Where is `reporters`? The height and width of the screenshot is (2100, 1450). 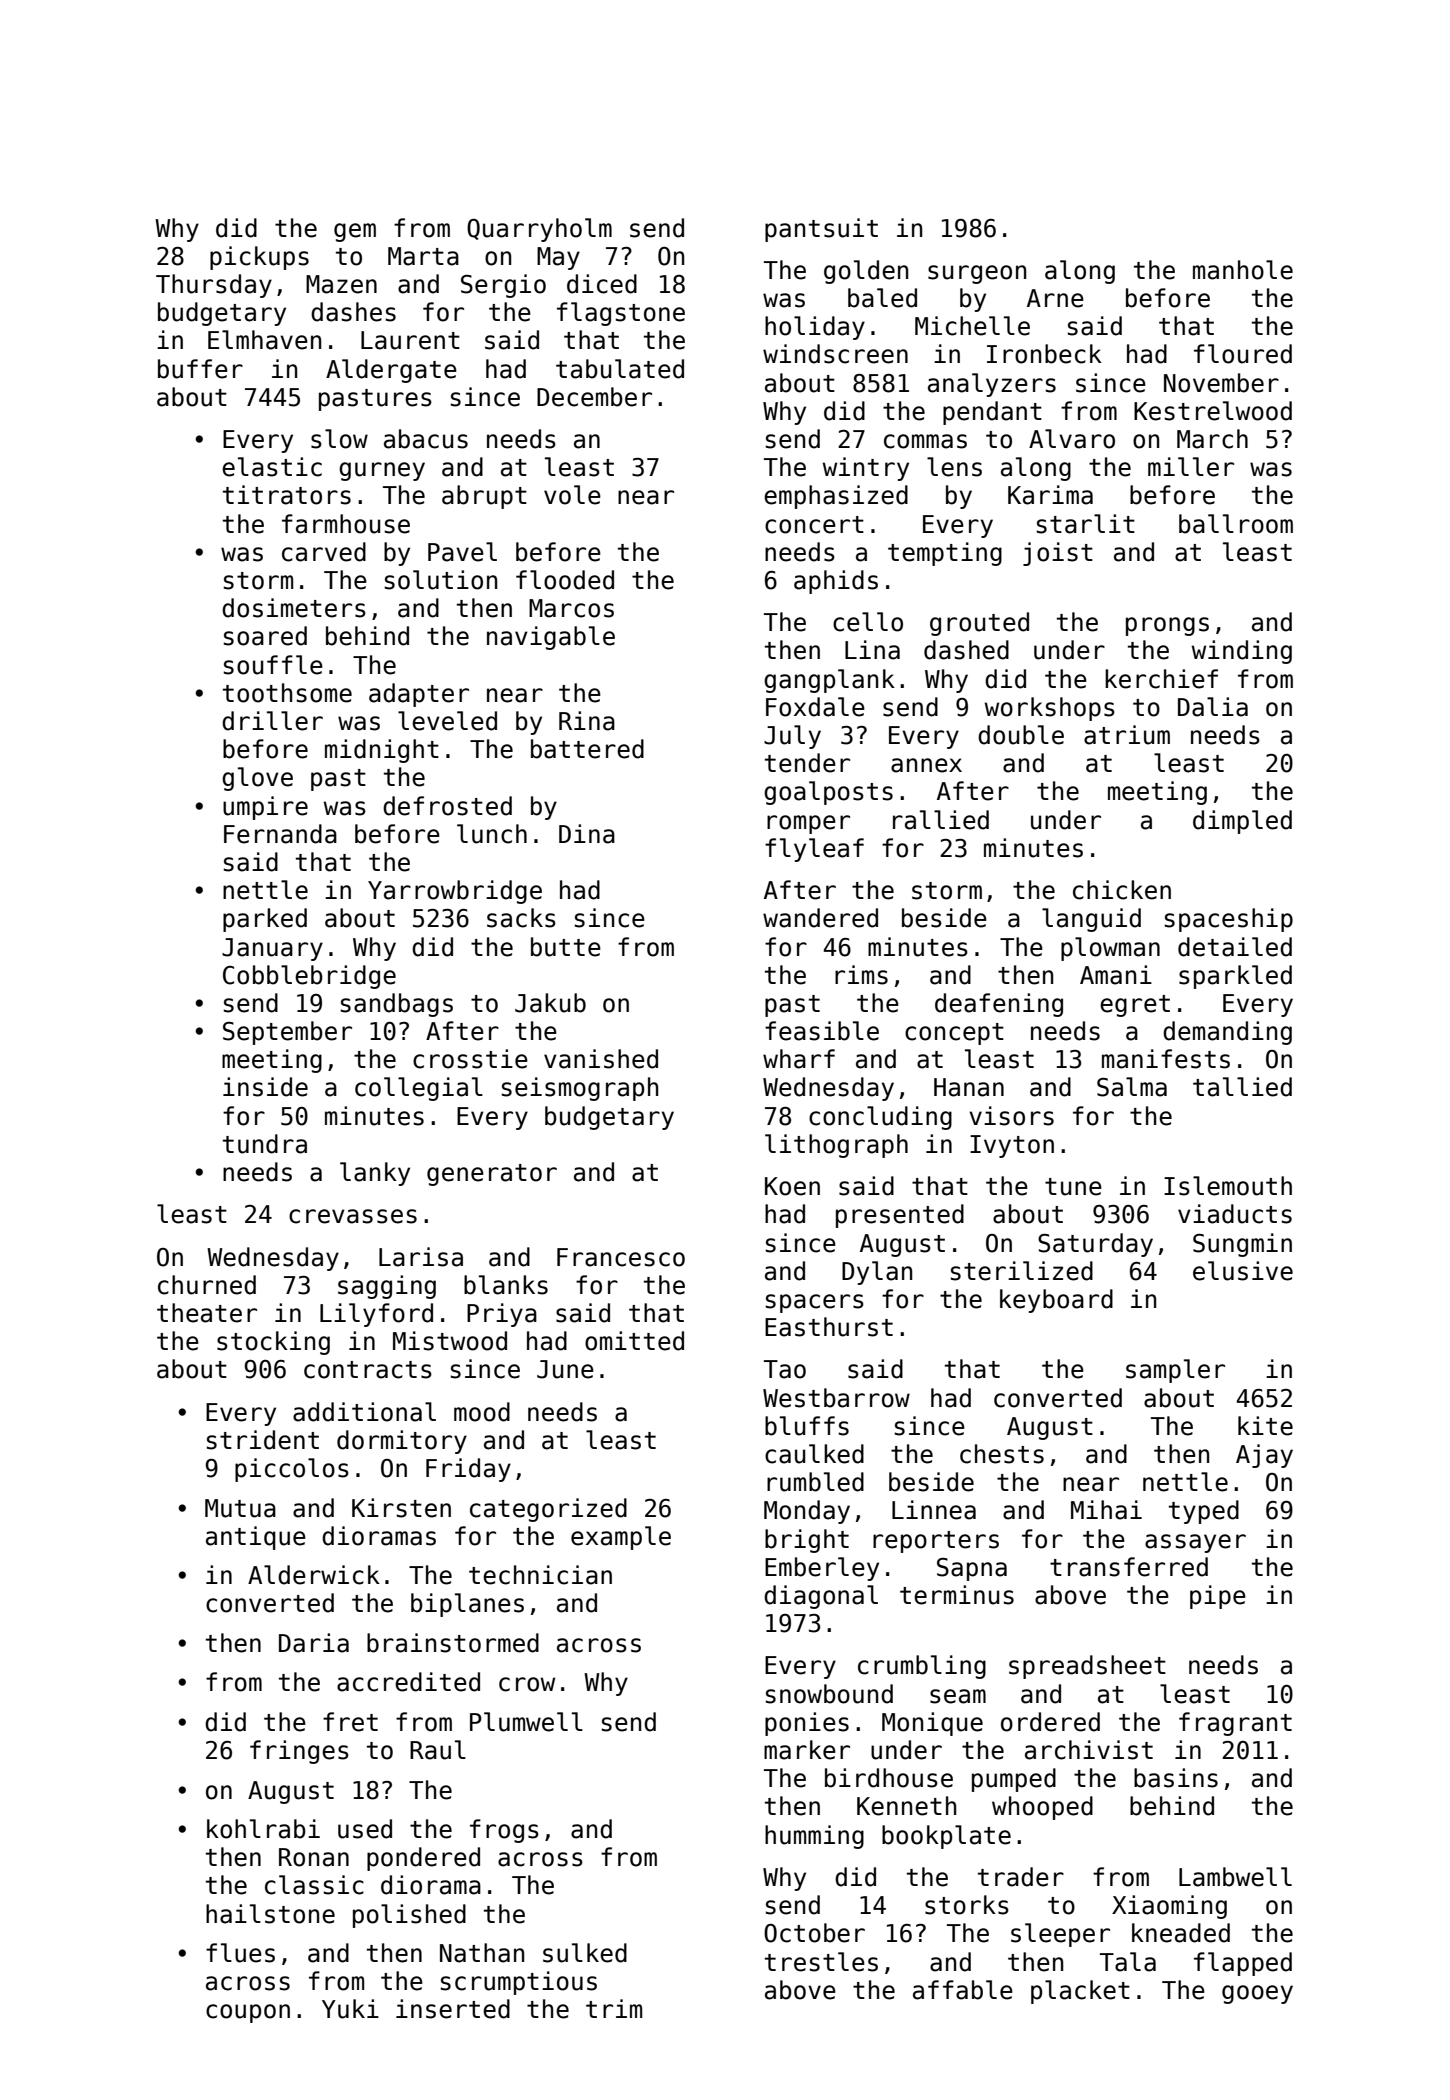
reporters is located at coordinates (936, 1542).
